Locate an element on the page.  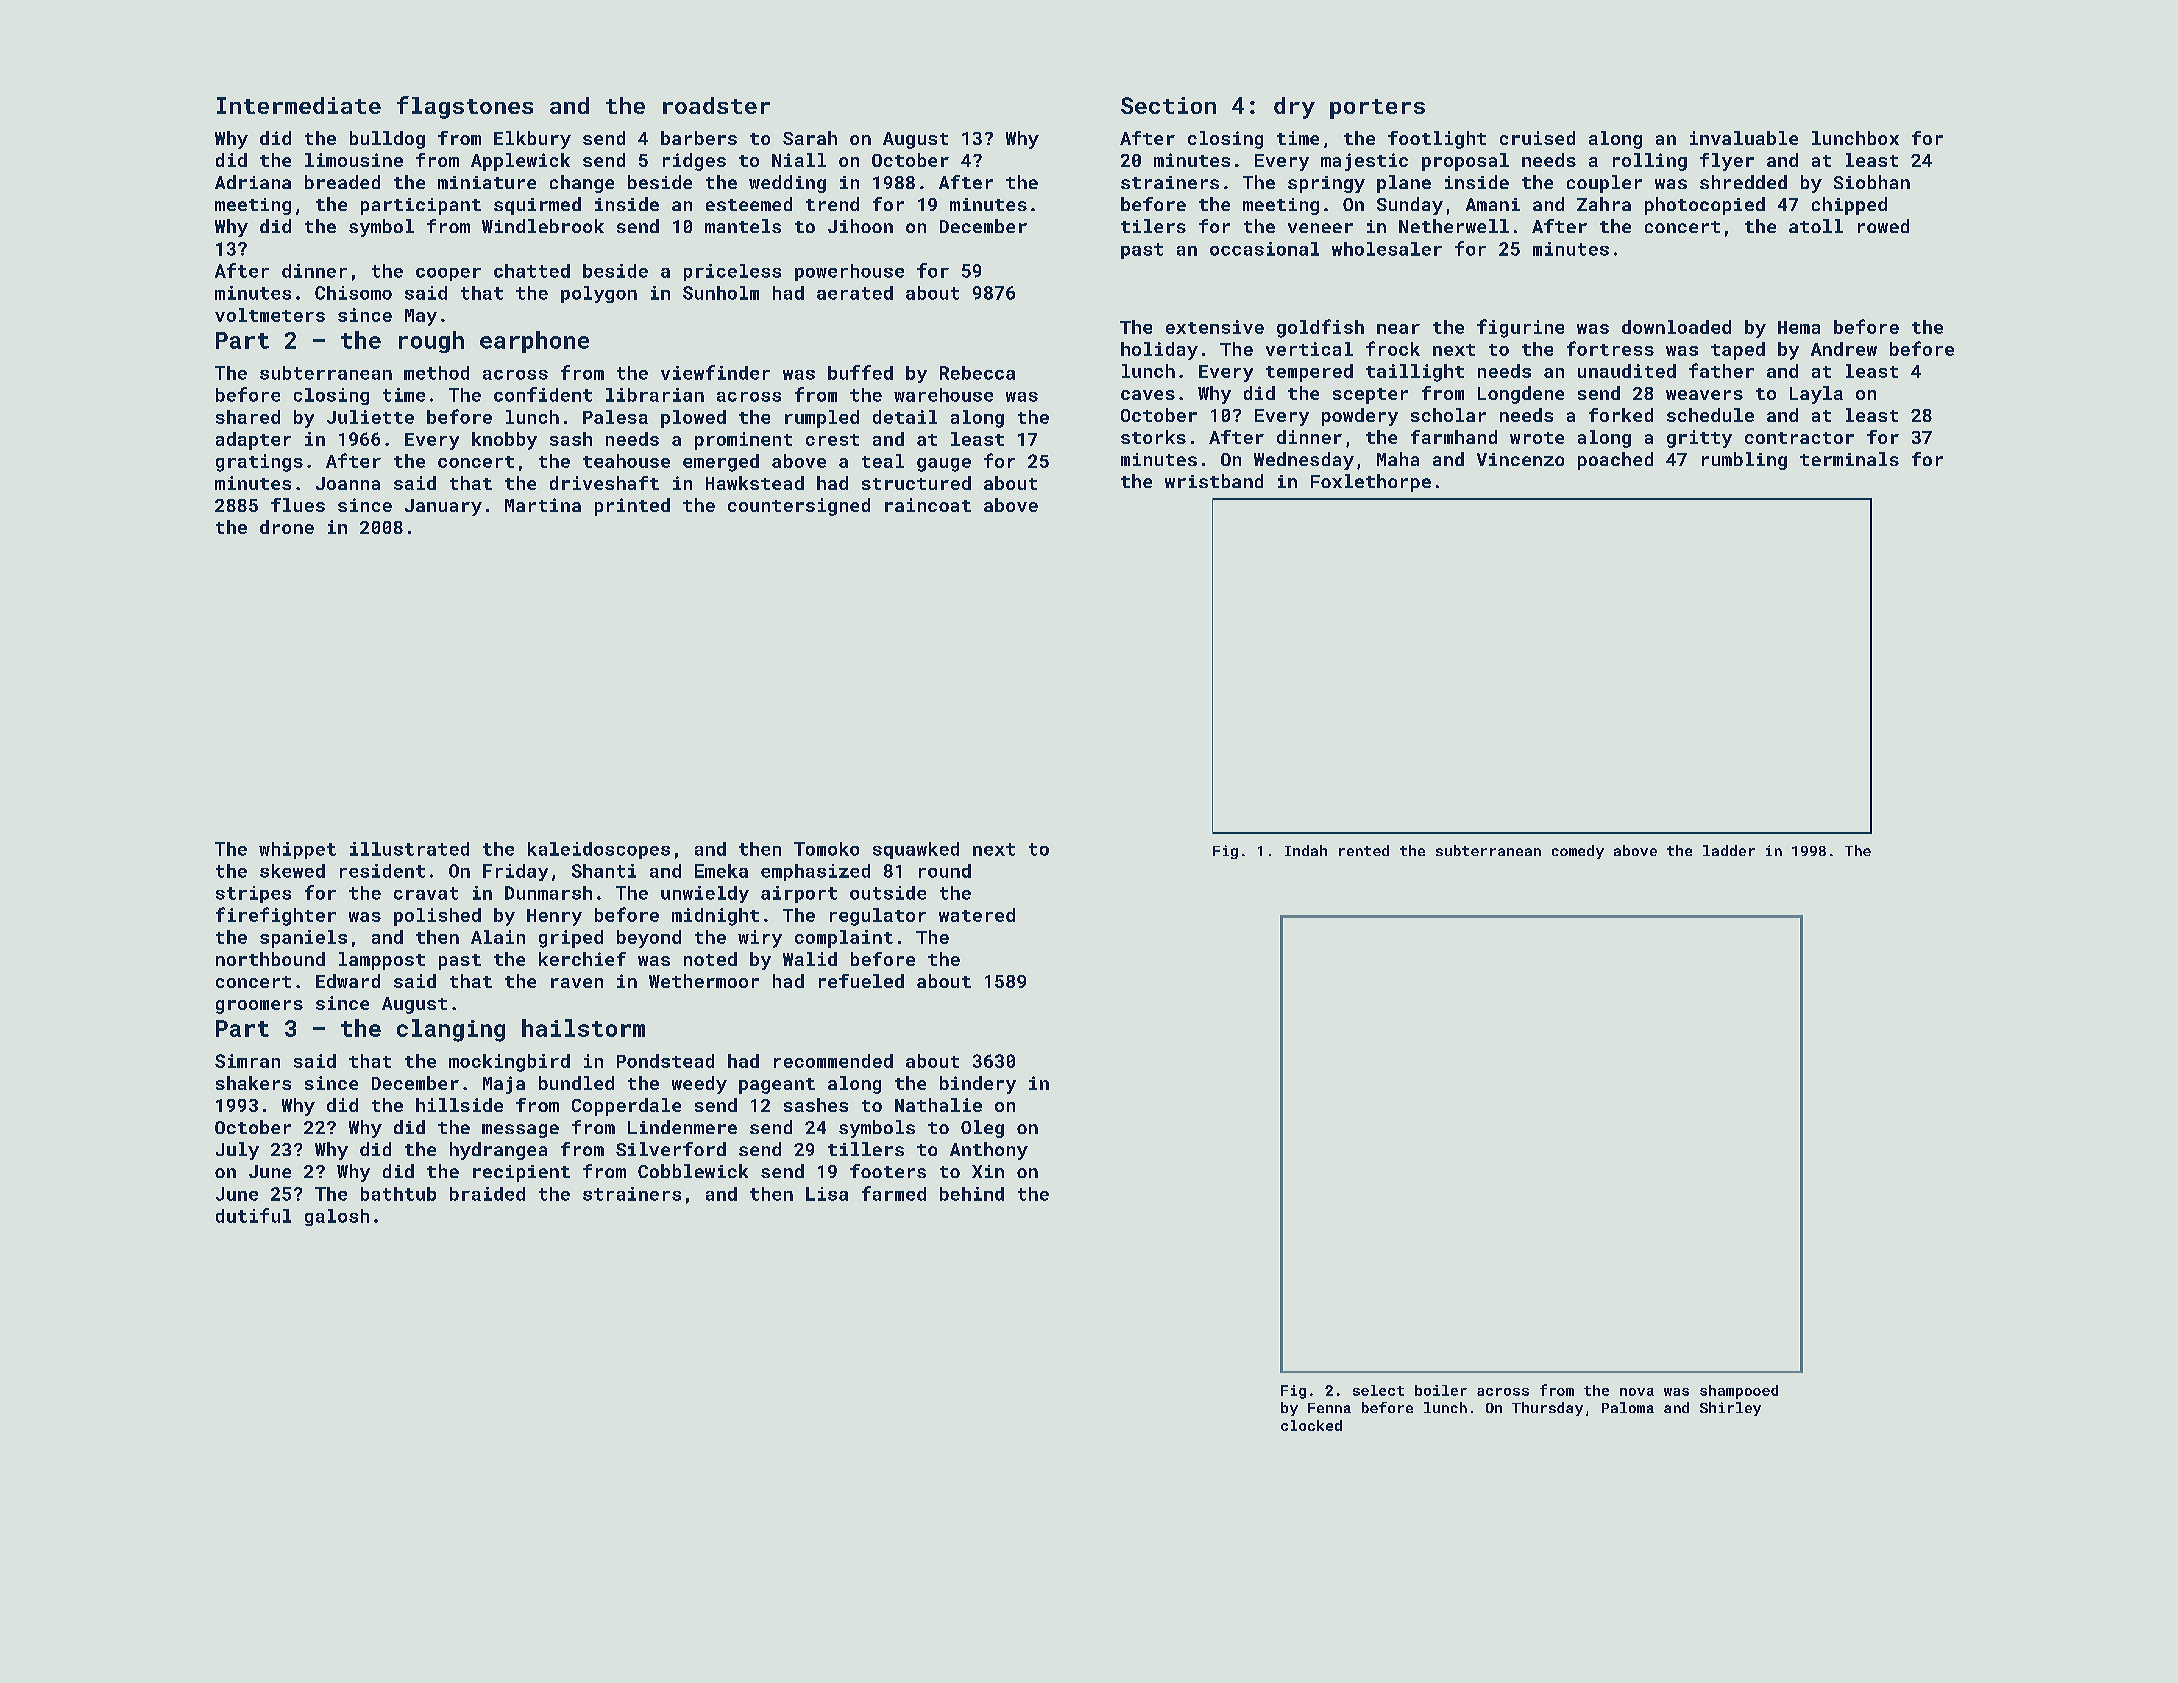
rented is located at coordinates (1364, 850).
